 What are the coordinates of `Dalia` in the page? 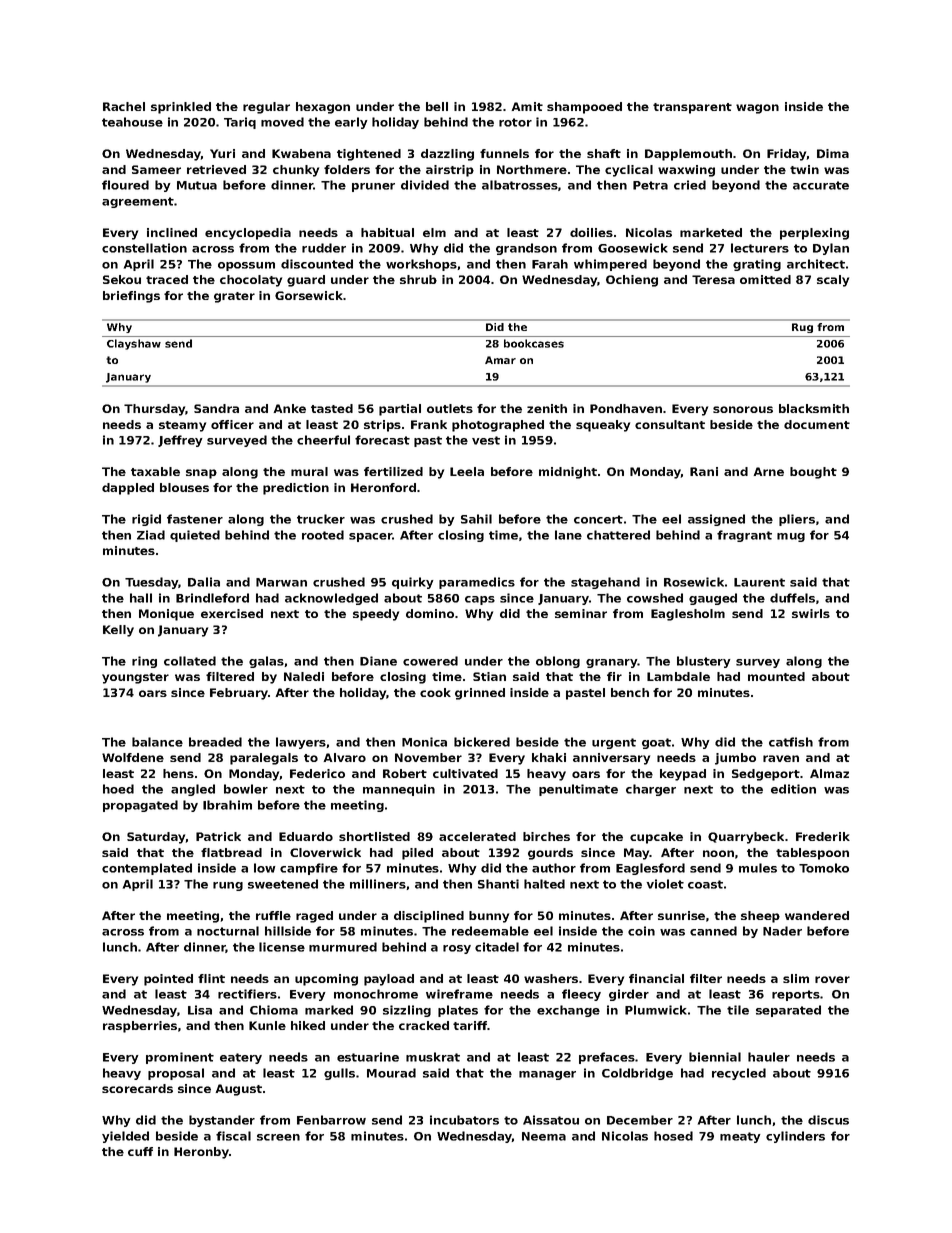 It's located at (204, 582).
